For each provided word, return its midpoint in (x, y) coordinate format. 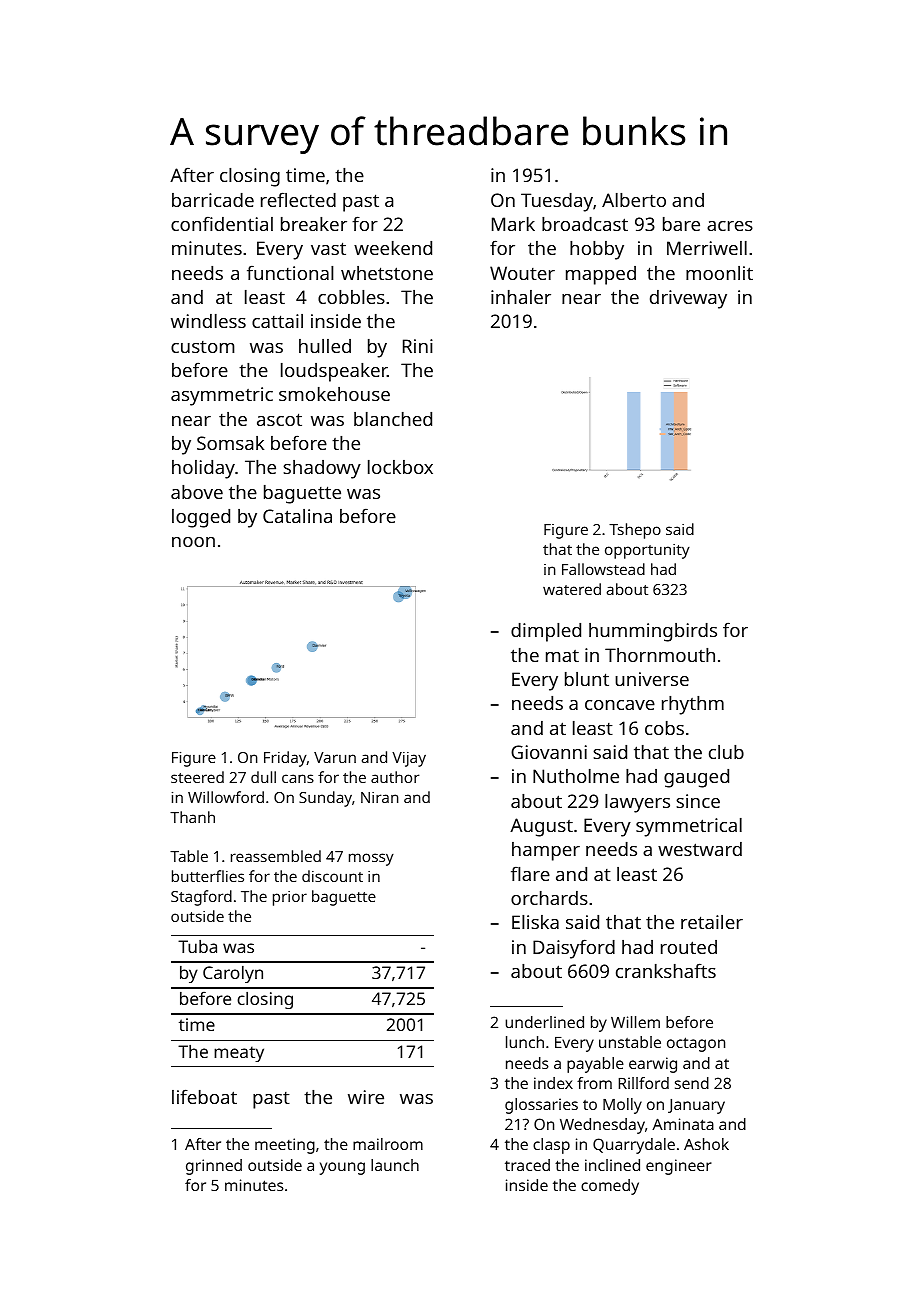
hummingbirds (653, 632)
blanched (393, 419)
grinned (214, 1167)
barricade (213, 200)
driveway (688, 299)
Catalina (297, 516)
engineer (679, 1167)
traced (527, 1165)
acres (730, 226)
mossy (371, 859)
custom (202, 347)
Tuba (197, 946)
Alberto (634, 200)
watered (572, 589)
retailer (712, 922)
